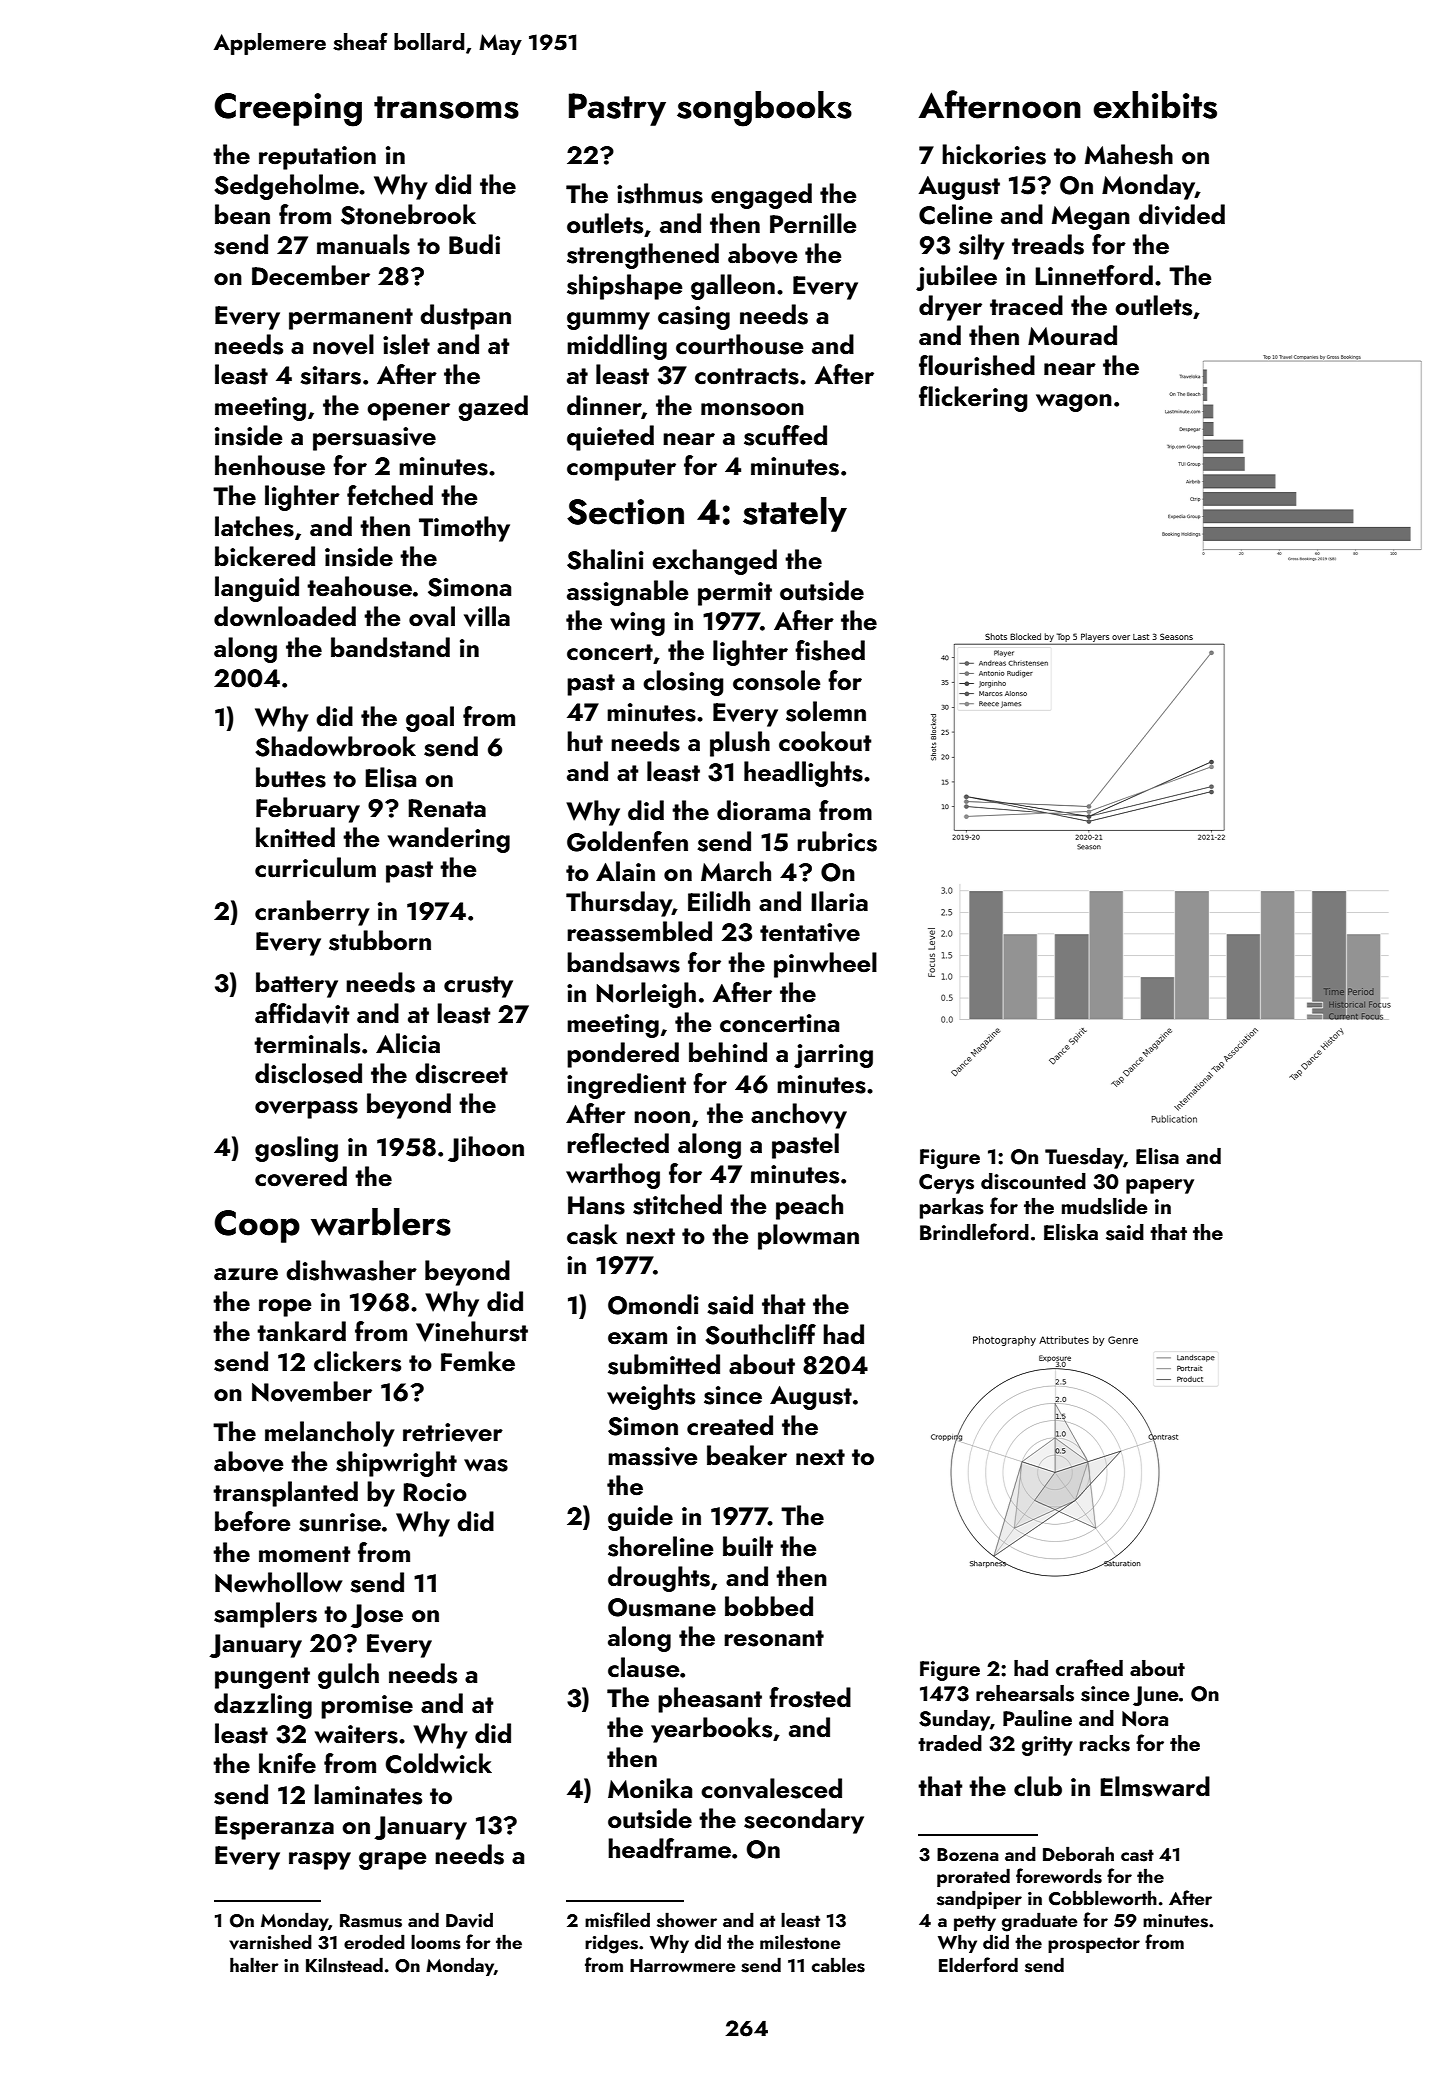 The image size is (1450, 2100). I want to click on cables, so click(838, 1965).
